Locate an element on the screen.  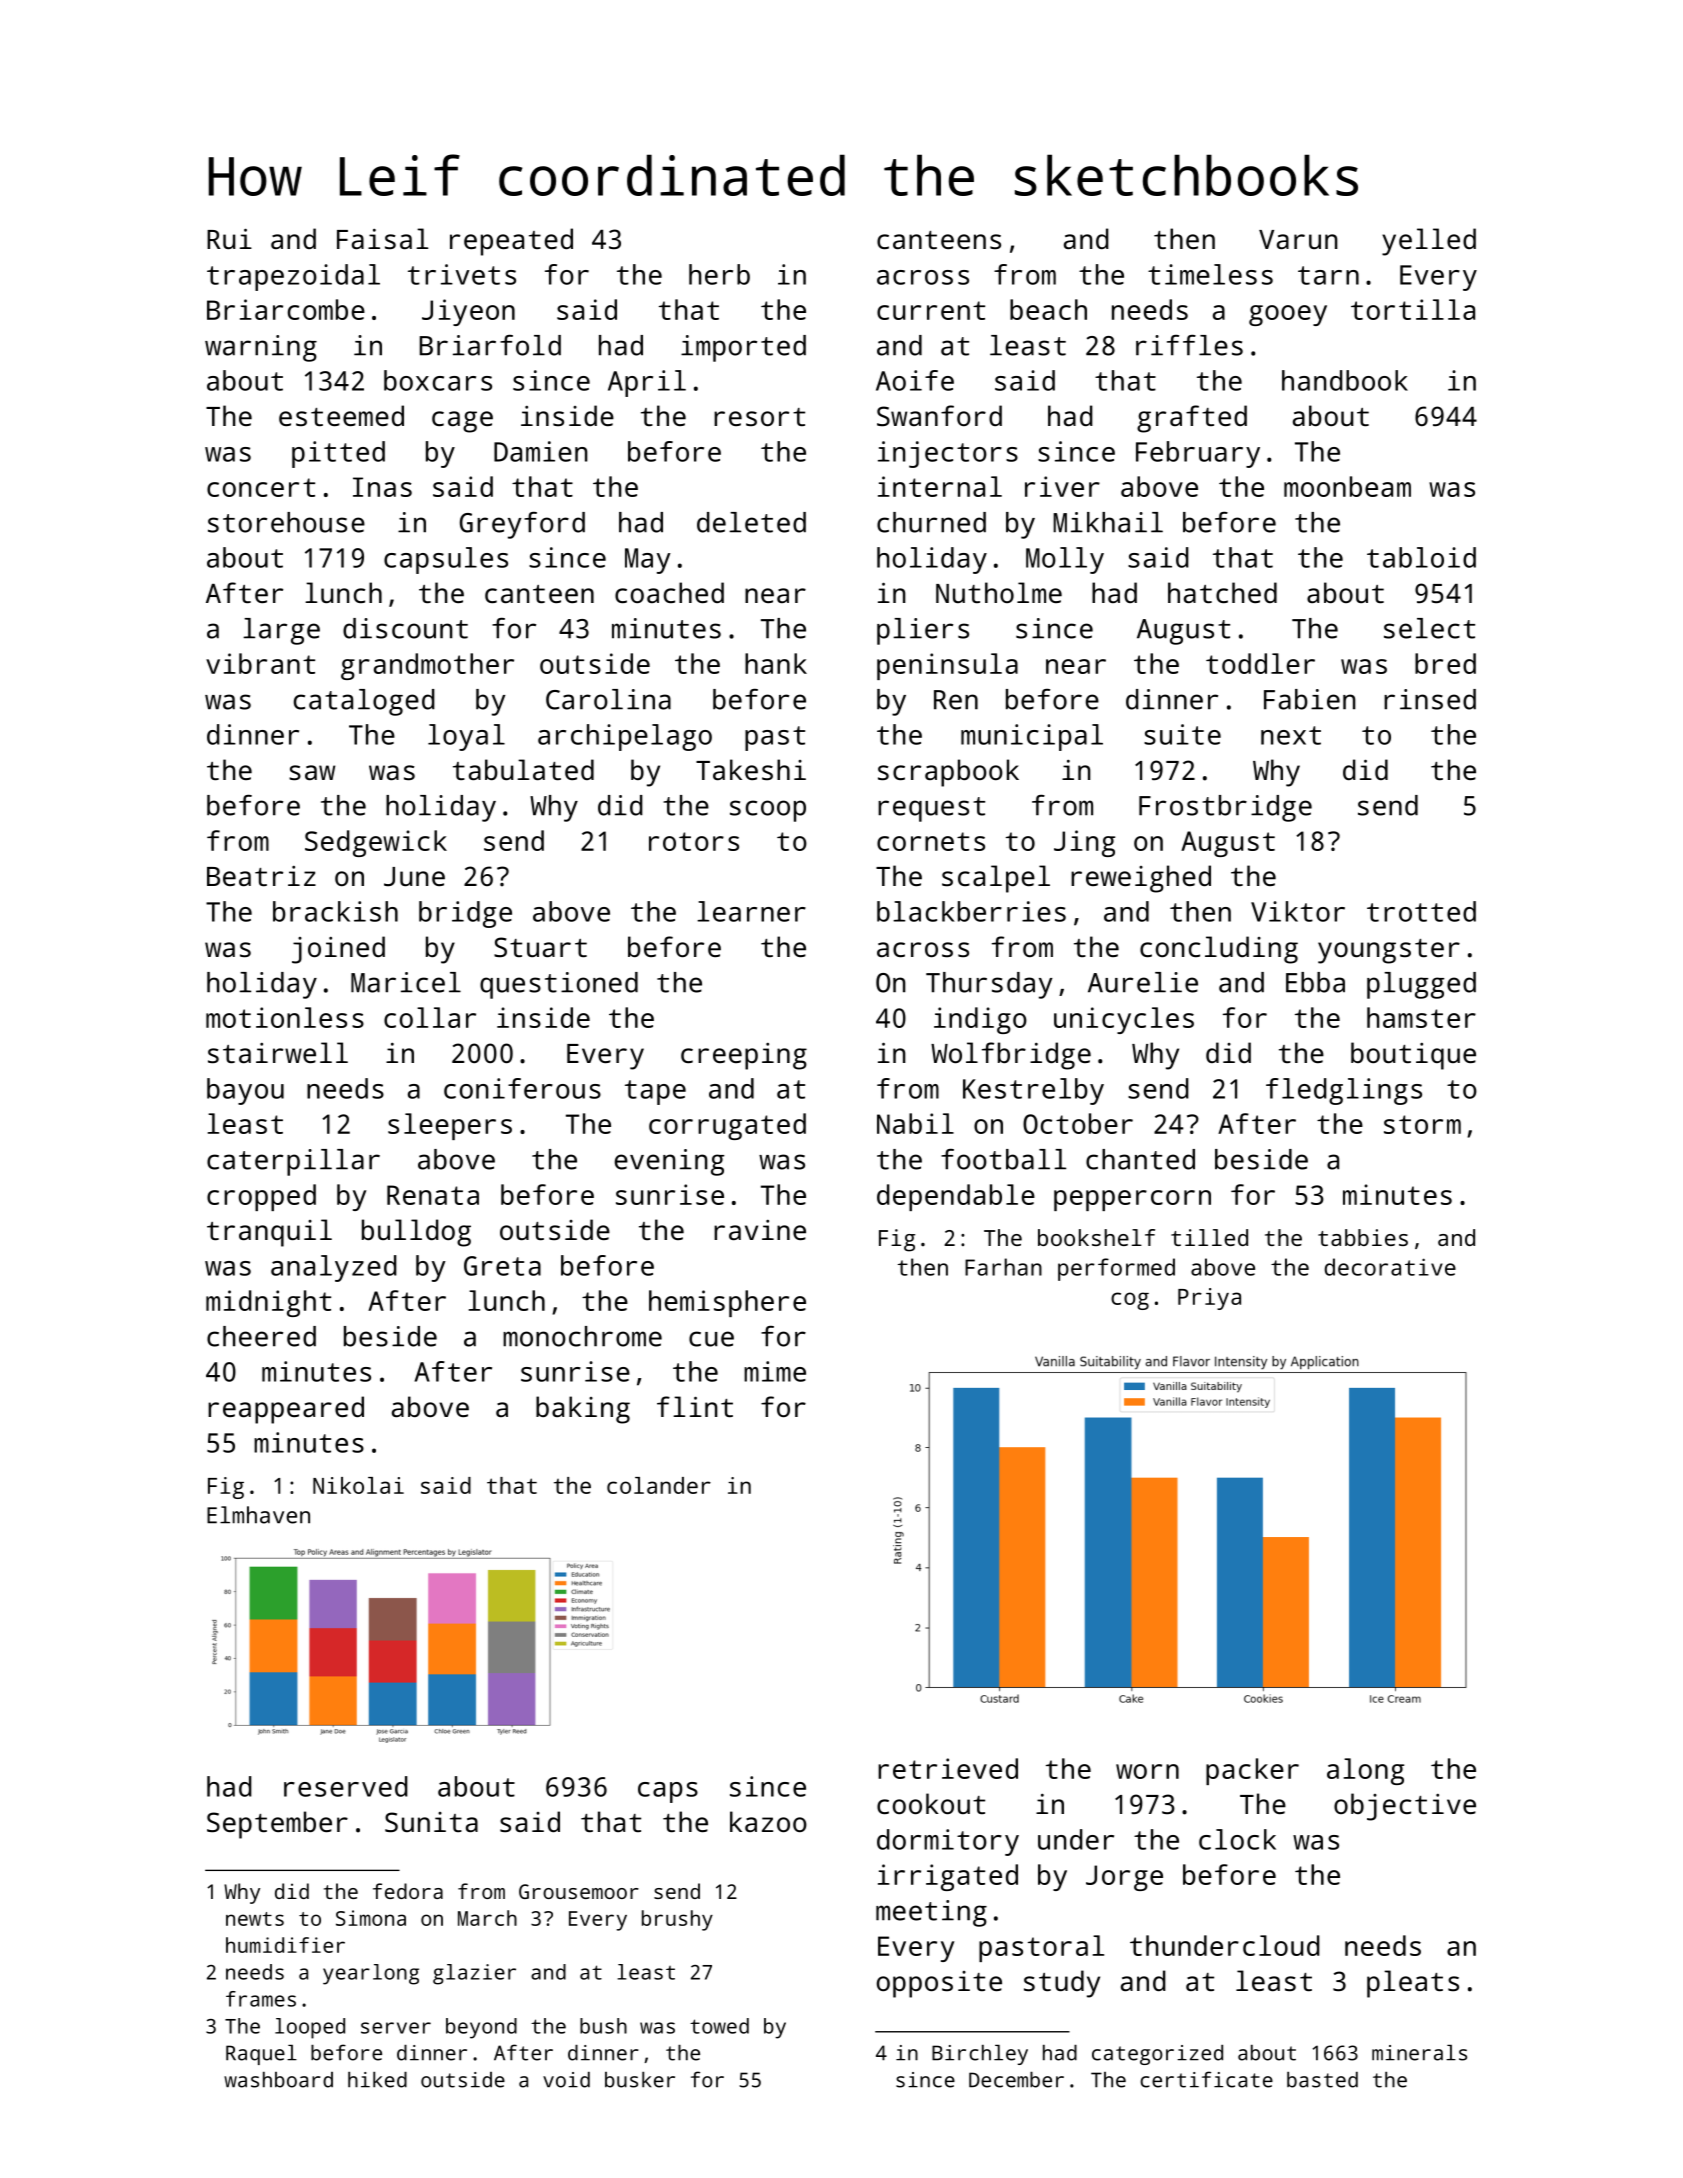
Kestrelby is located at coordinates (1033, 1091).
